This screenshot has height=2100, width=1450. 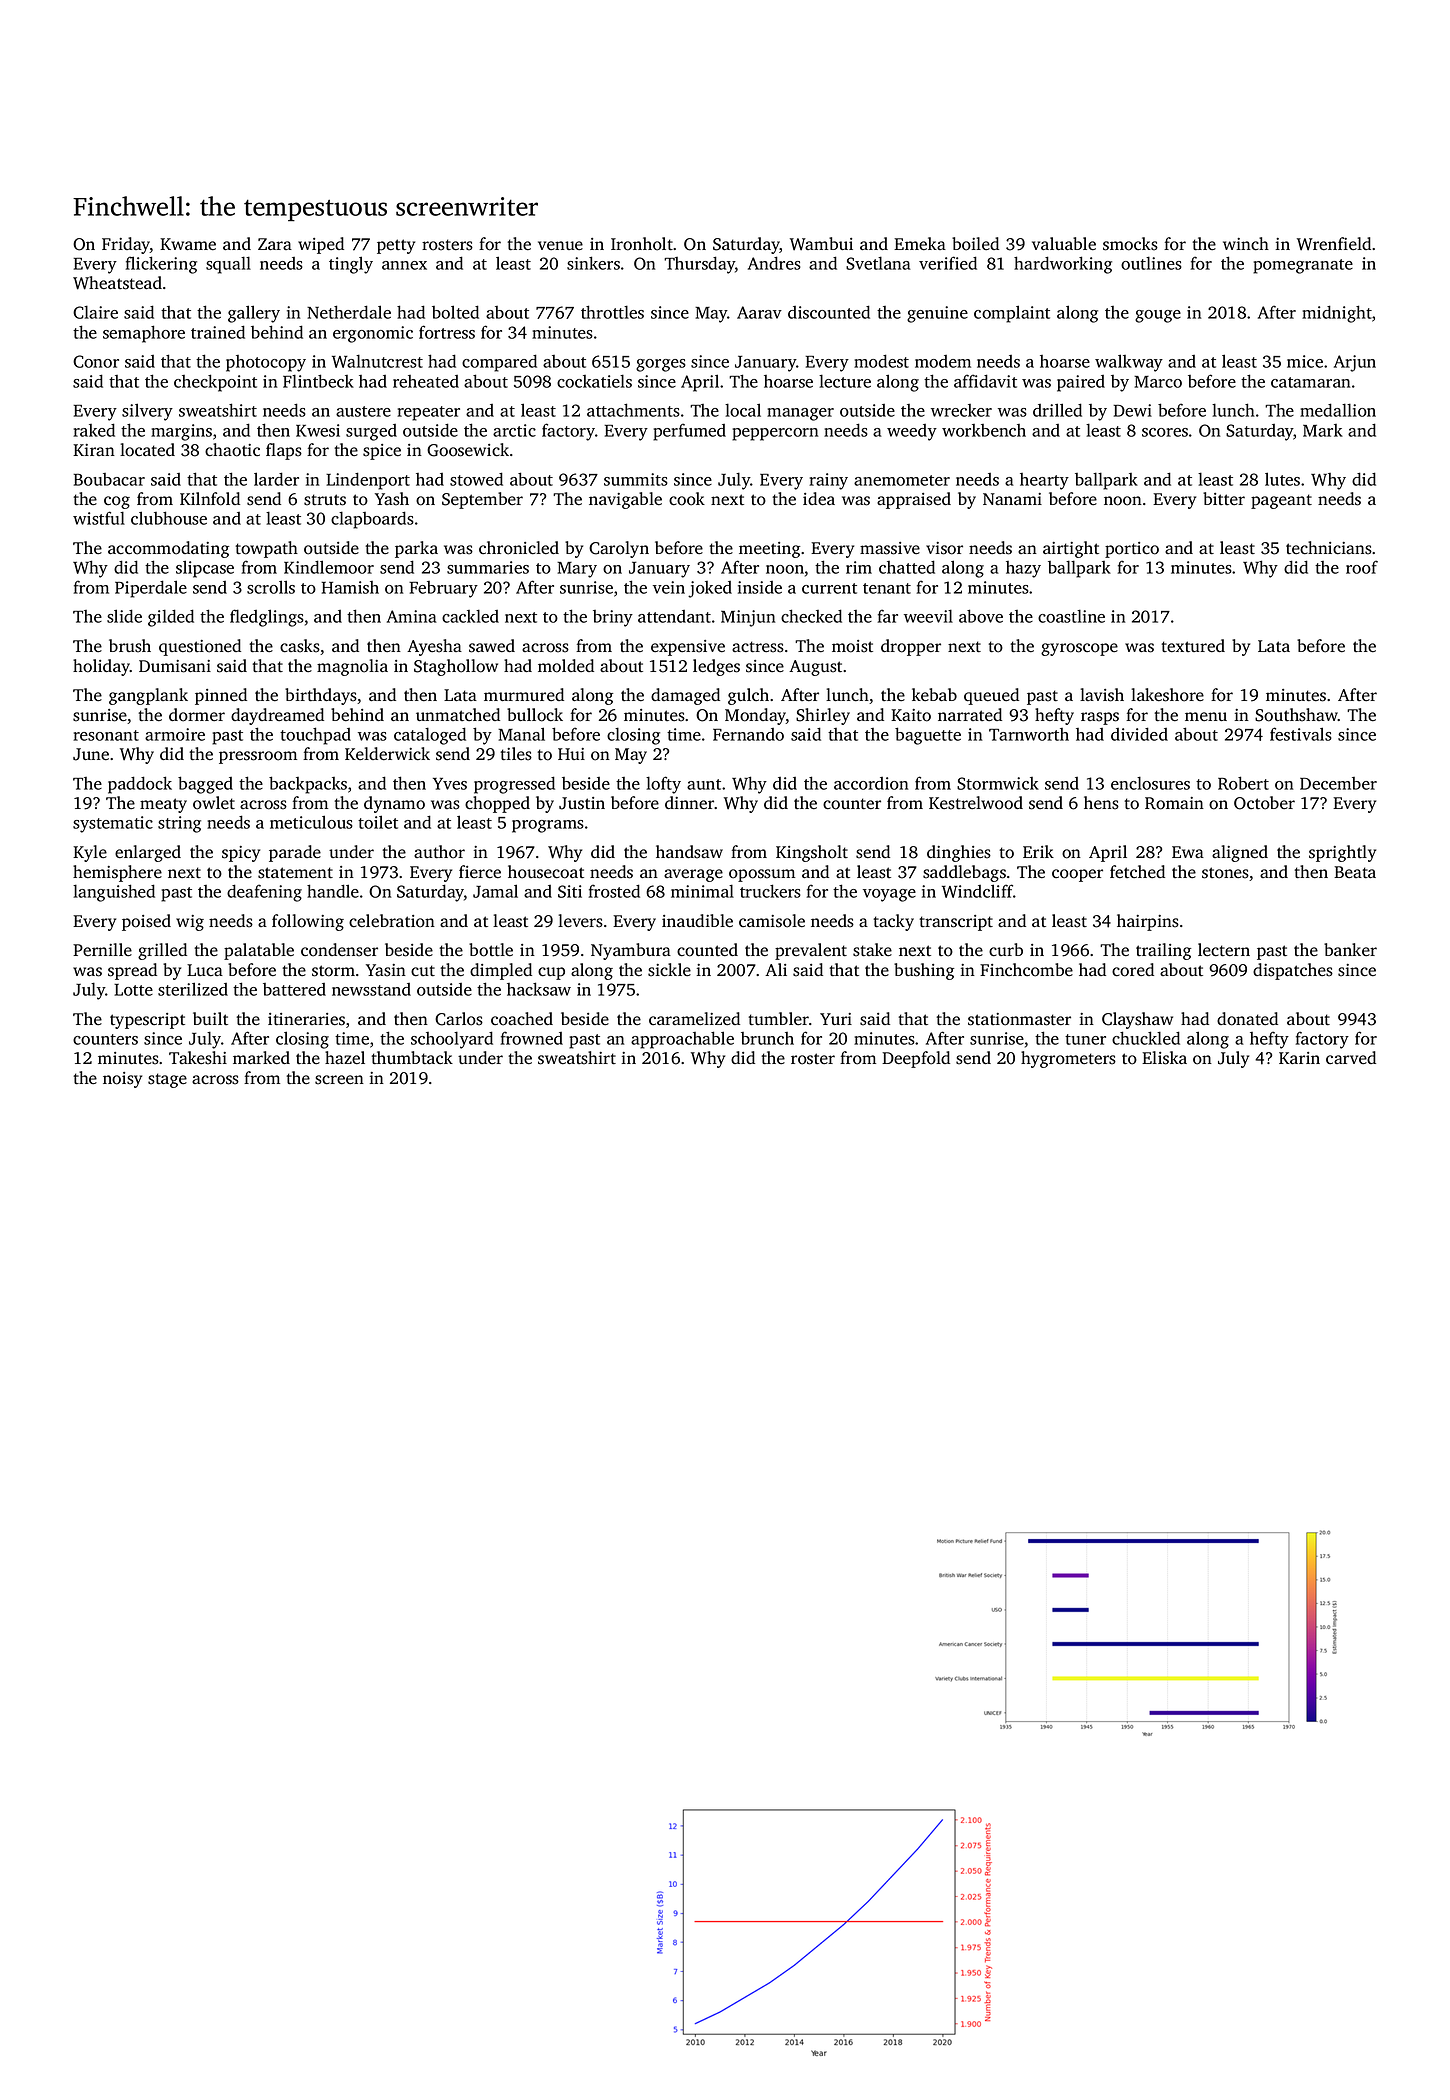 What do you see at coordinates (642, 244) in the screenshot?
I see `Ironholt` at bounding box center [642, 244].
